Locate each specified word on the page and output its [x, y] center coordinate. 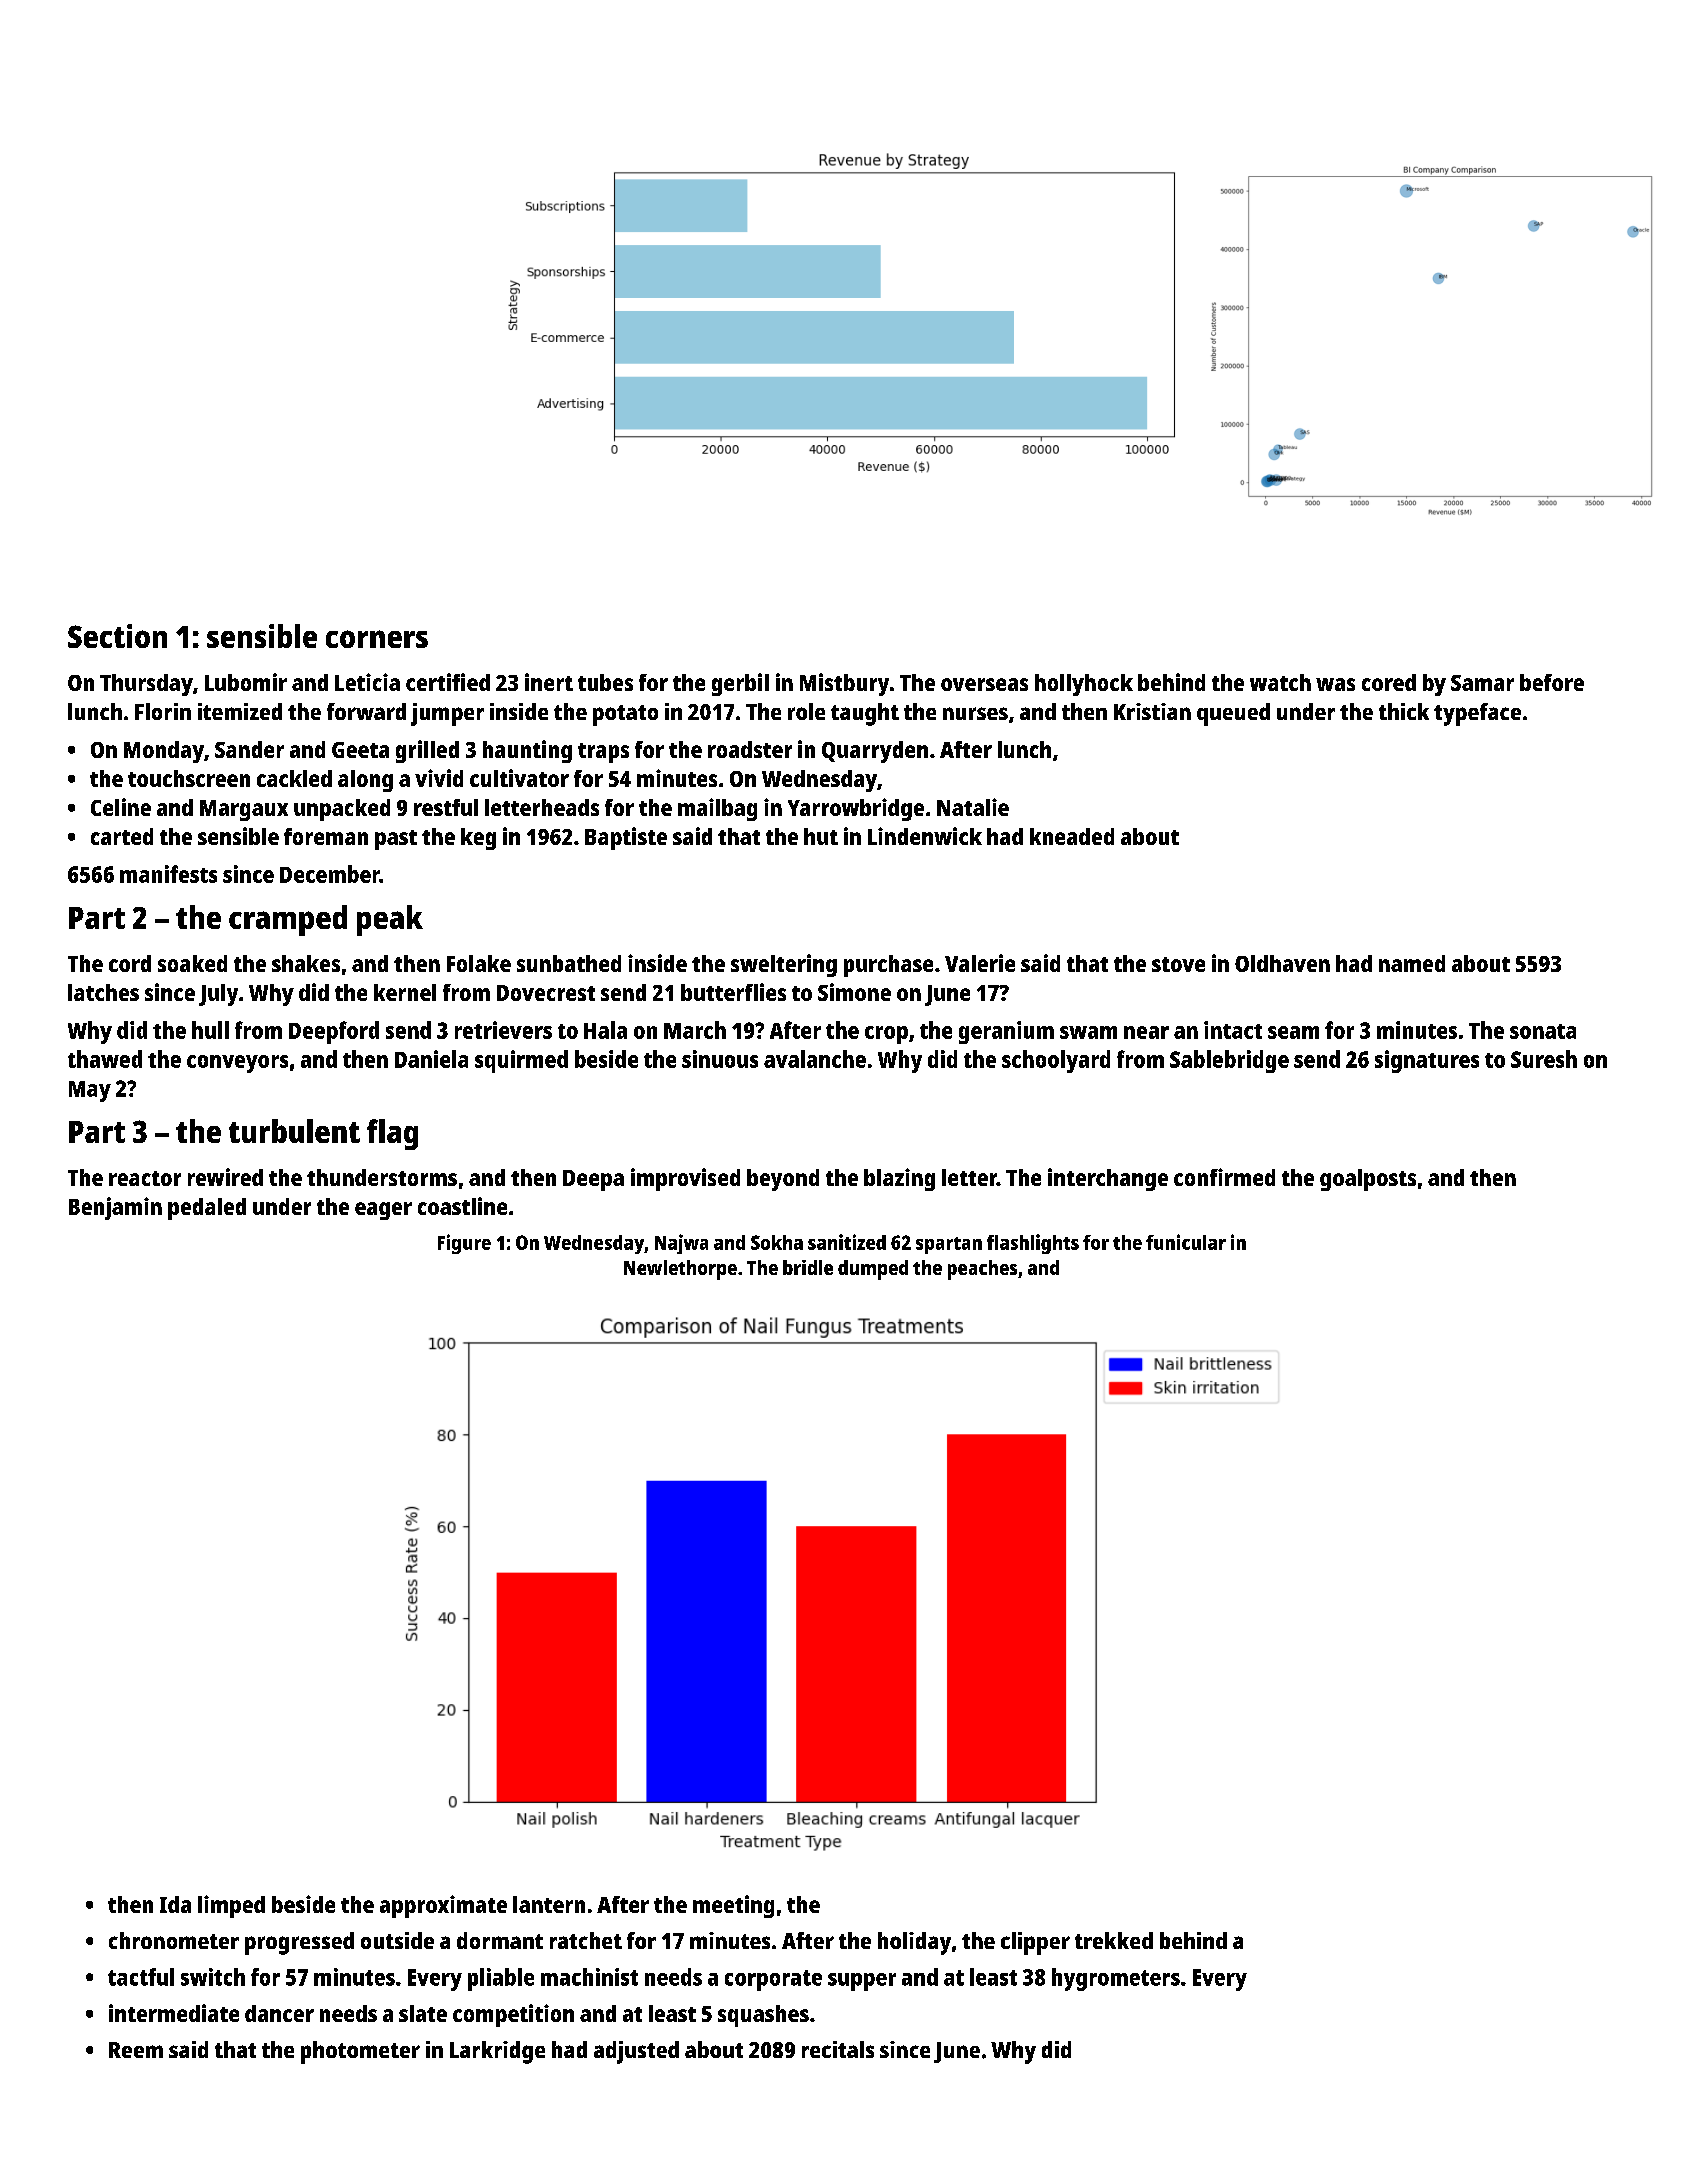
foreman [326, 836]
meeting [733, 1906]
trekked [1114, 1940]
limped [231, 1906]
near [1146, 1032]
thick [1404, 711]
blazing [899, 1179]
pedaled [207, 1209]
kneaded [1072, 836]
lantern [549, 1904]
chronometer [174, 1940]
